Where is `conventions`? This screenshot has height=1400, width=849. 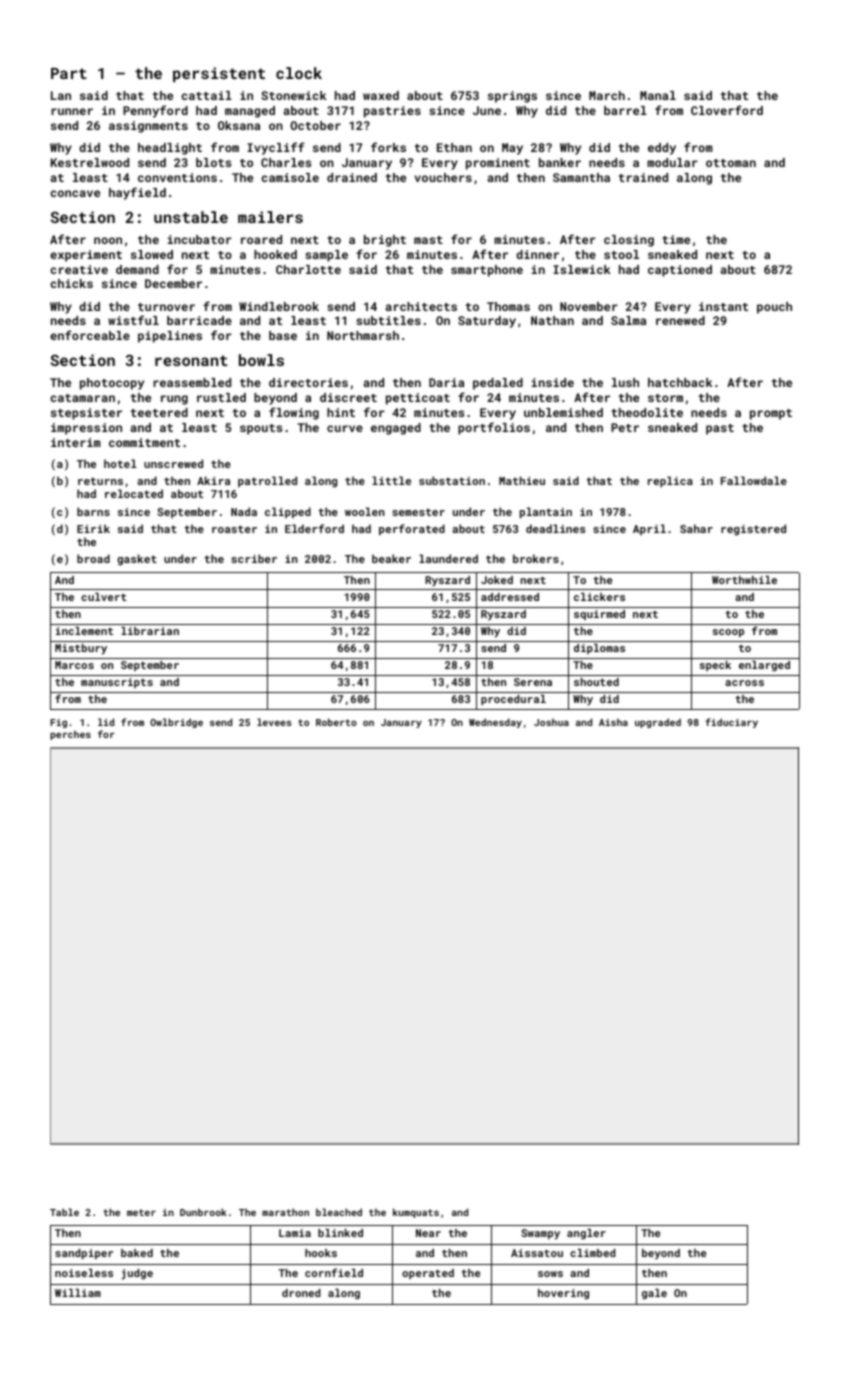 conventions is located at coordinates (177, 177).
